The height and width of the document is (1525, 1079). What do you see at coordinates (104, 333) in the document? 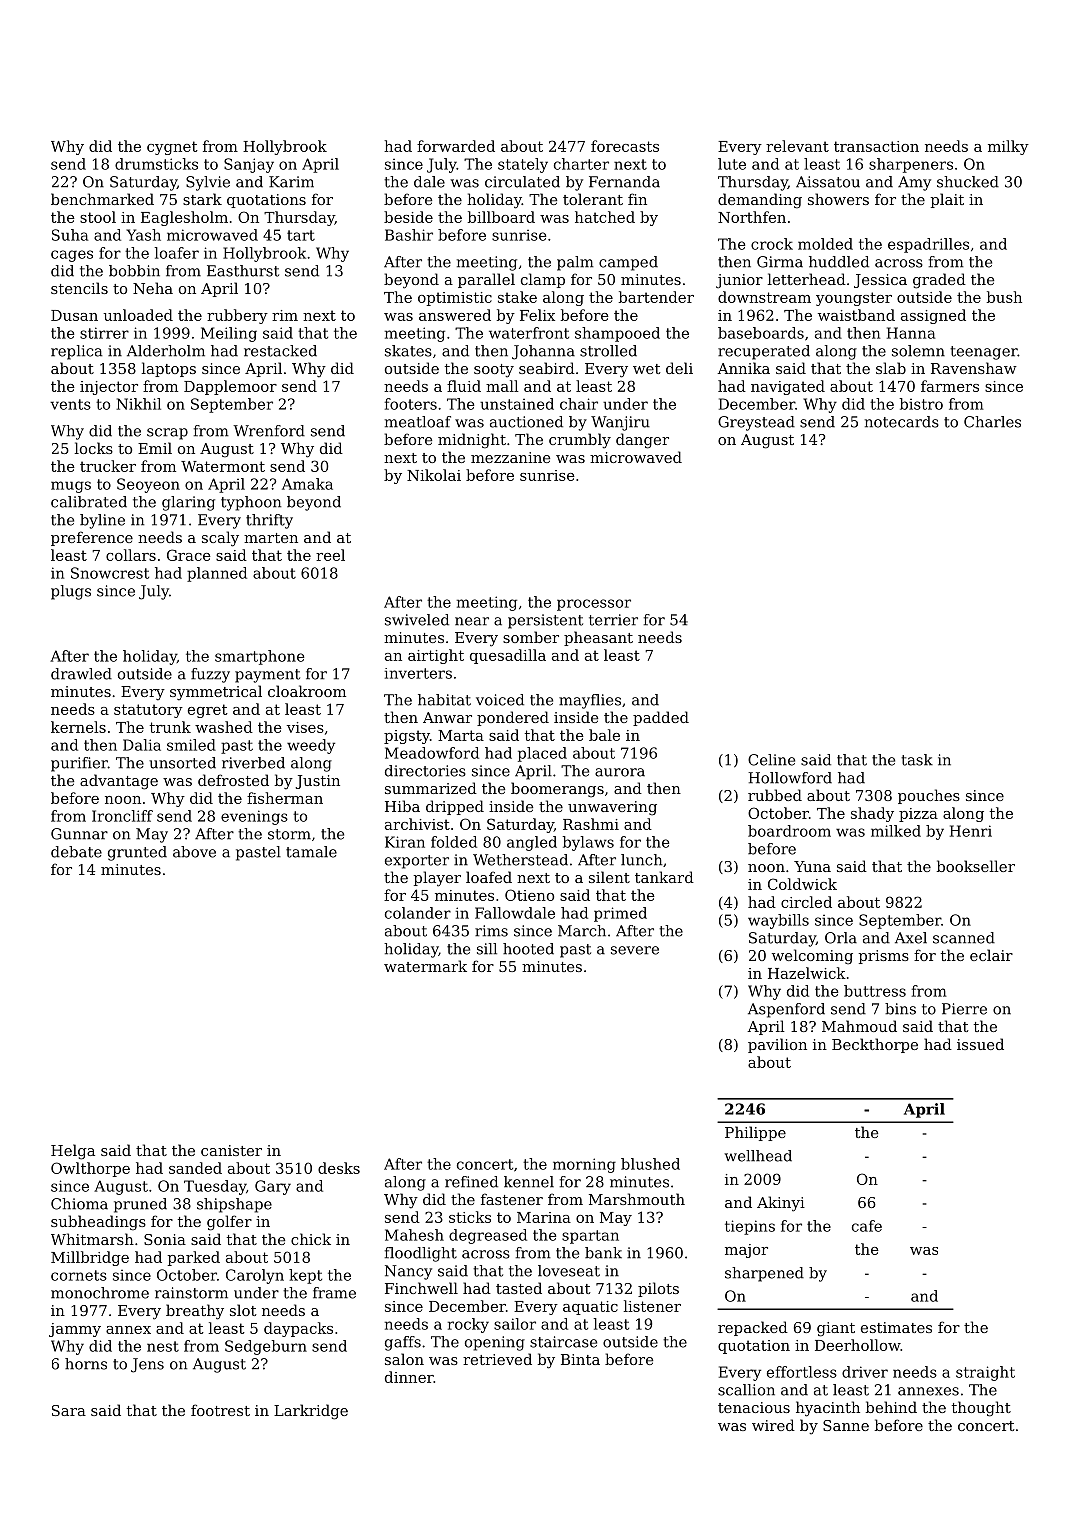
I see `stirrer` at bounding box center [104, 333].
